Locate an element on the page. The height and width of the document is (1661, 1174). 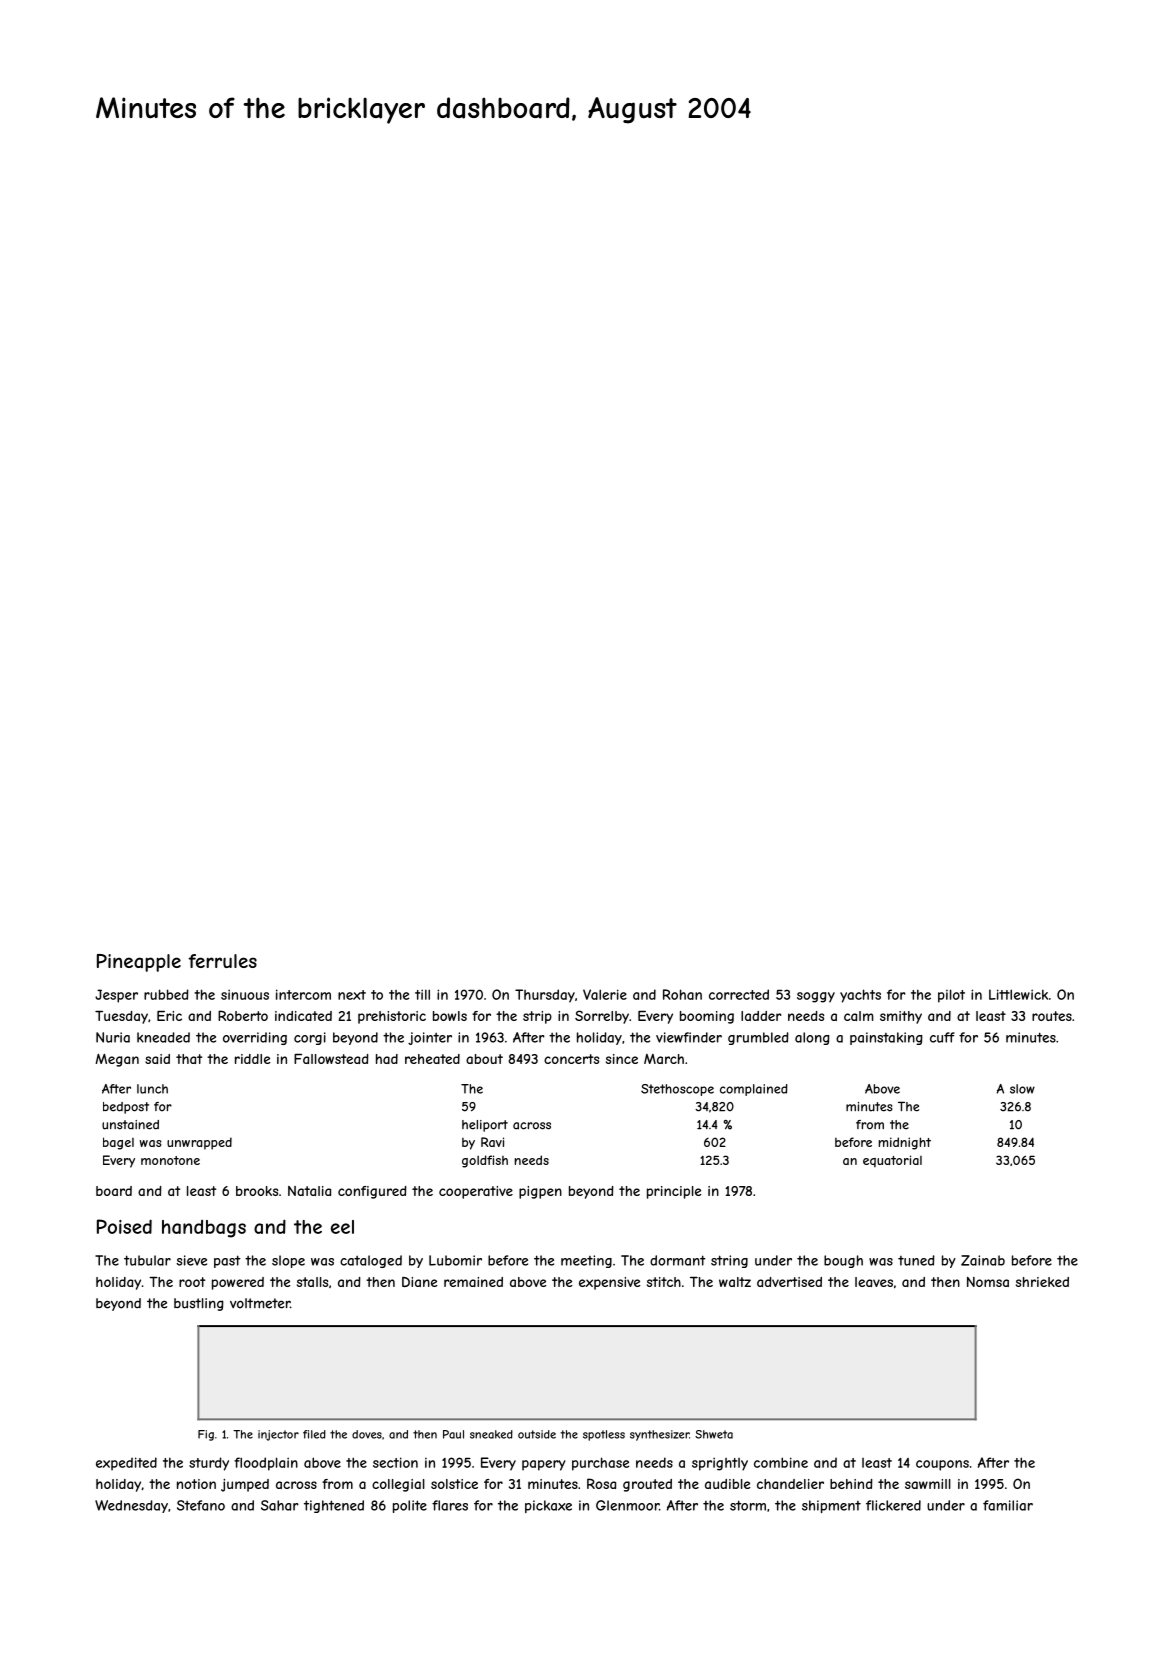
Littlewick is located at coordinates (1018, 994).
